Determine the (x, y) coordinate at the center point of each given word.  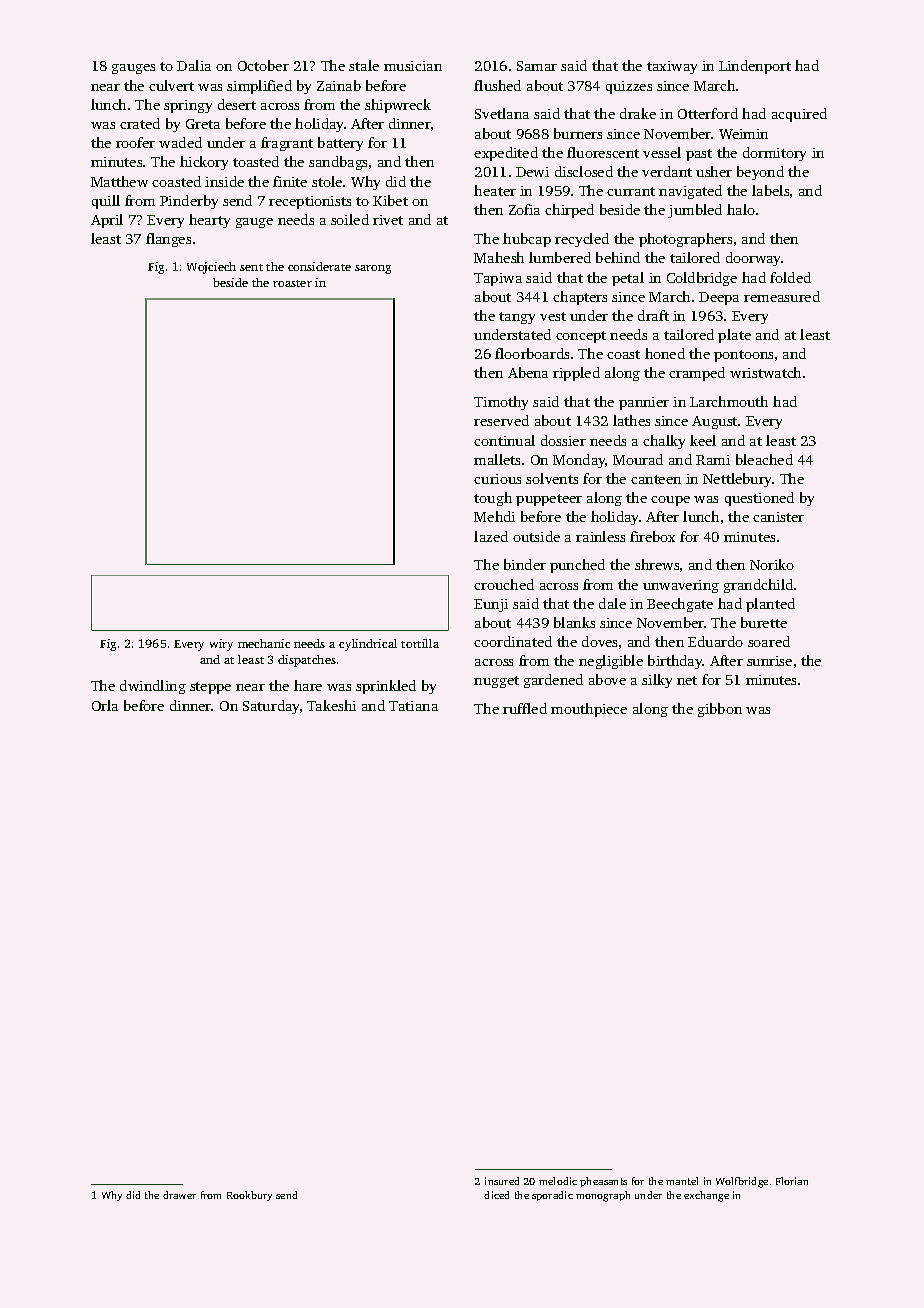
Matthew (119, 181)
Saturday (271, 707)
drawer (179, 1195)
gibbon (720, 710)
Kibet (390, 200)
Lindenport (755, 67)
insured (502, 1181)
